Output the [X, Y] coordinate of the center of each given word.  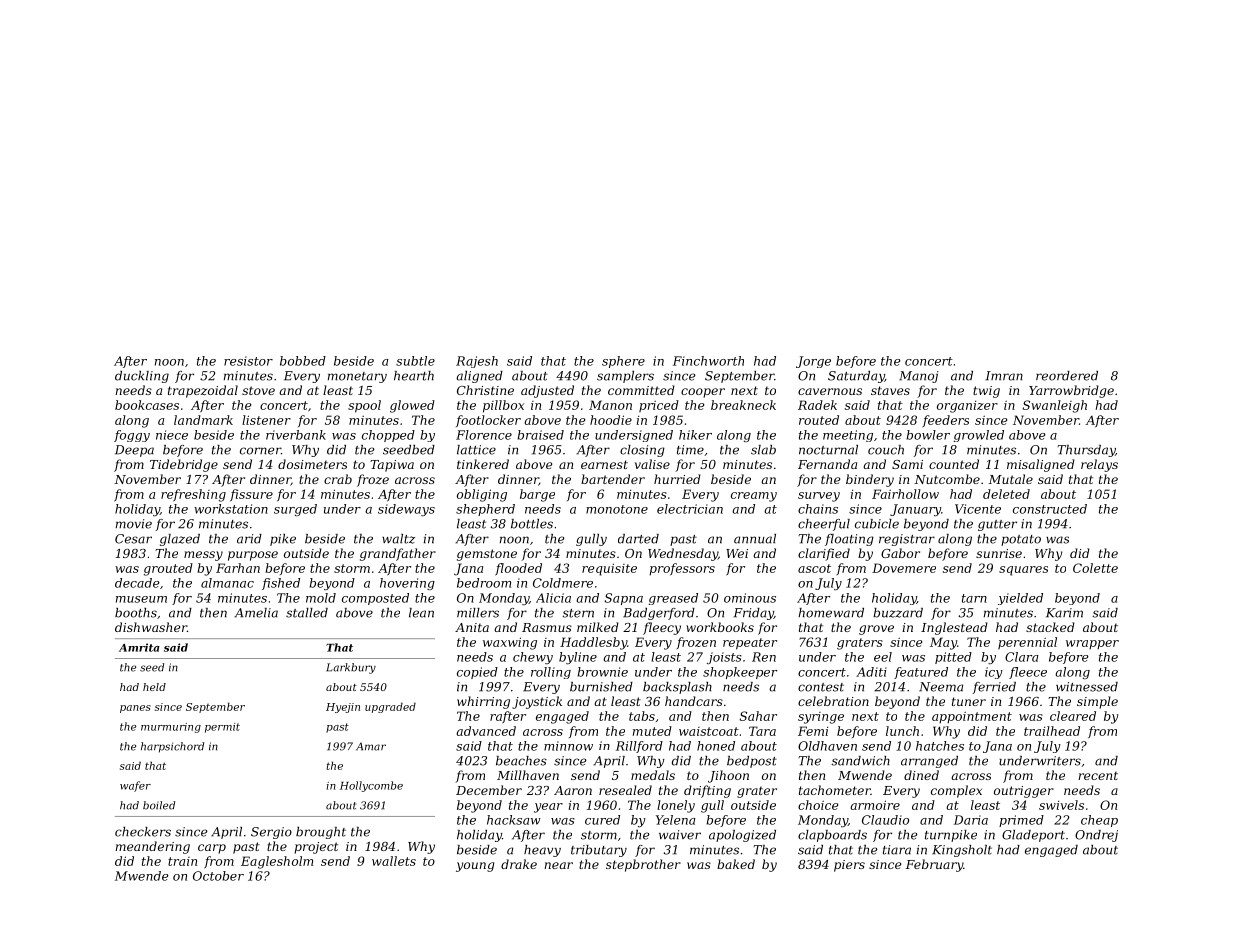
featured [921, 673]
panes [135, 709]
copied [477, 673]
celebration [833, 701]
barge [537, 495]
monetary [357, 377]
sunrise [999, 553]
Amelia [256, 613]
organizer [967, 407]
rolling [551, 673]
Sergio [271, 833]
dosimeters [312, 464]
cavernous [830, 391]
